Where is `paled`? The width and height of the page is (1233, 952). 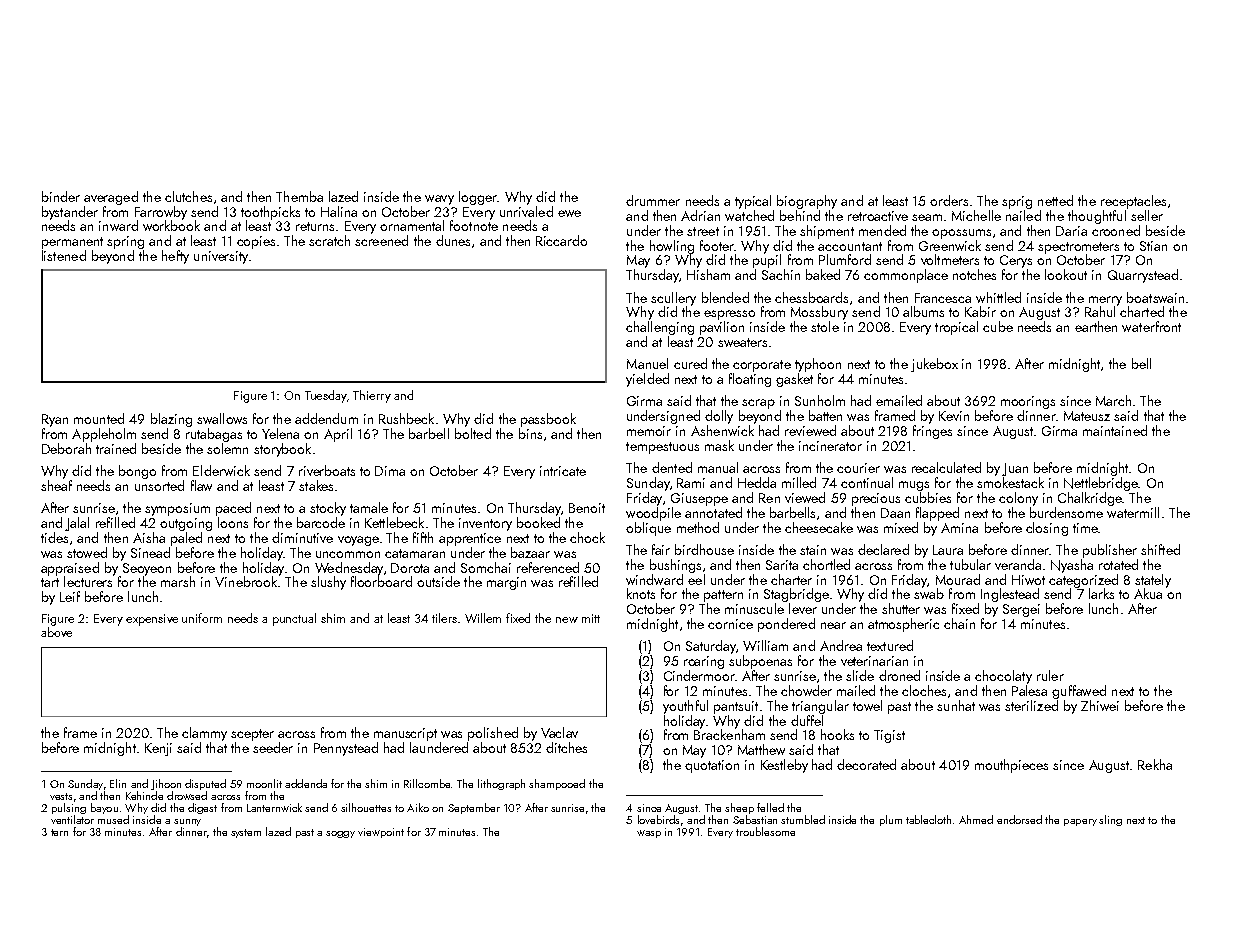
paled is located at coordinates (186, 539).
